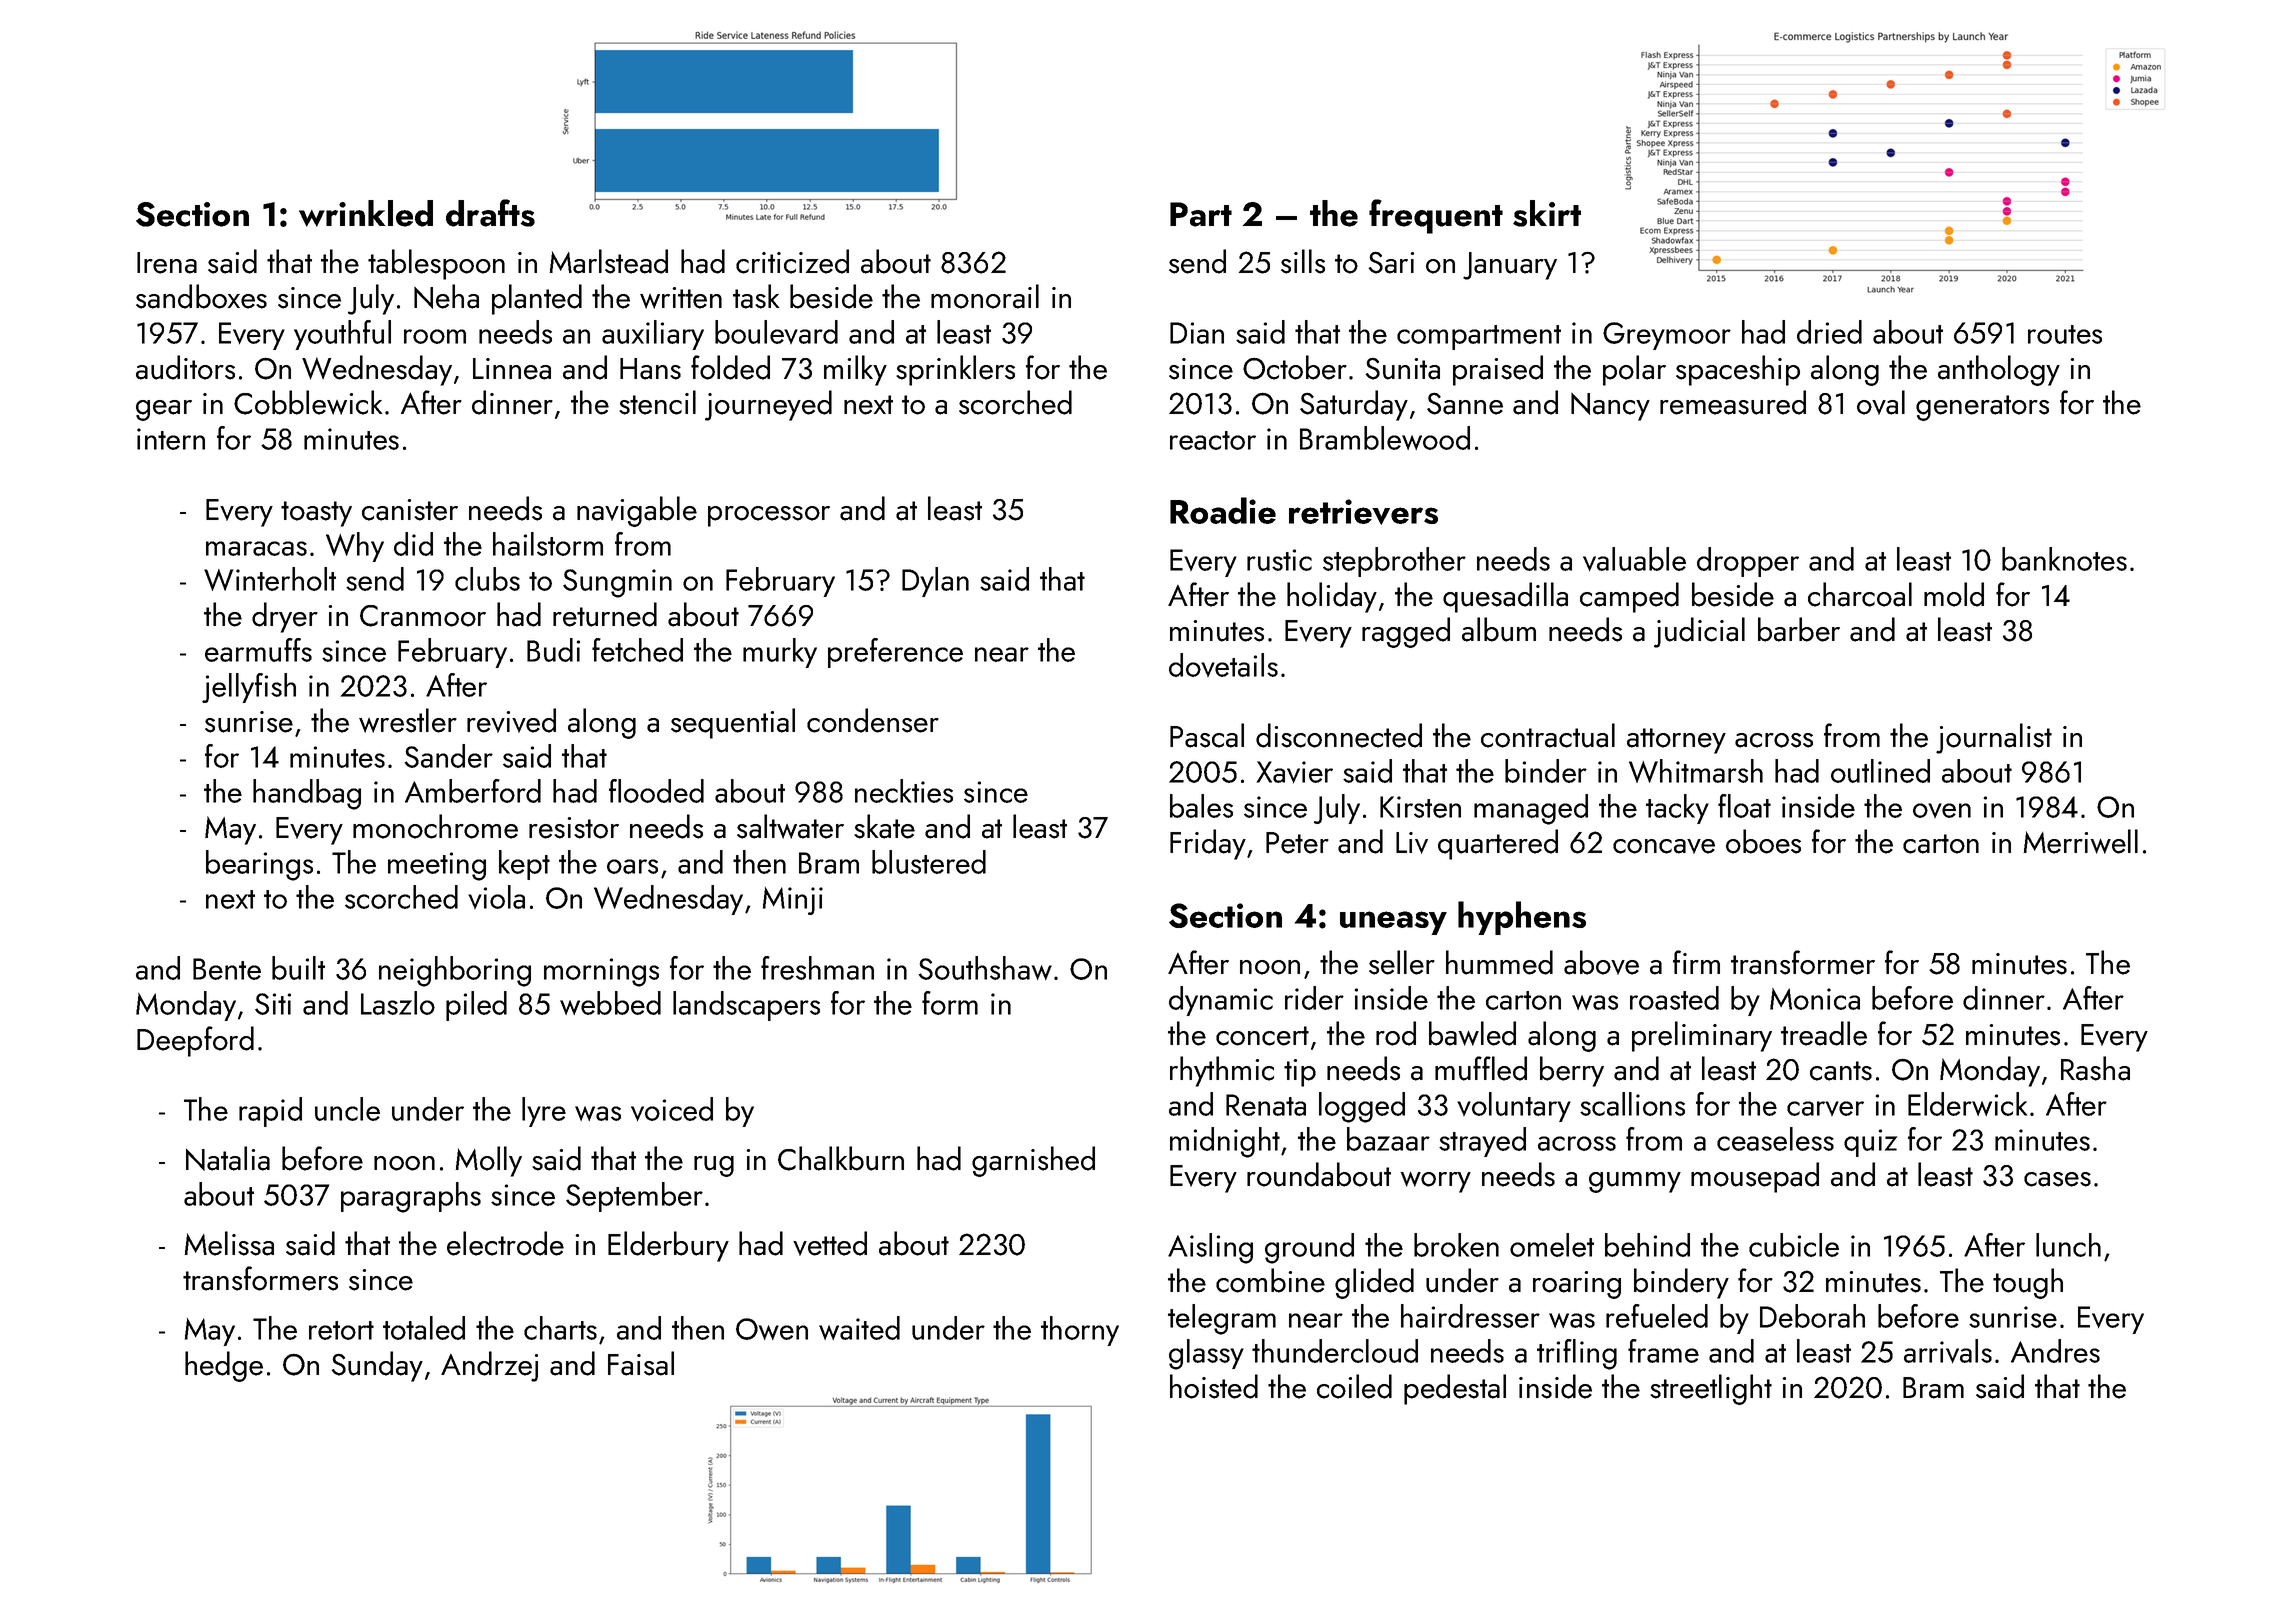 Image resolution: width=2292 pixels, height=1620 pixels. Describe the element at coordinates (1547, 213) in the image. I see `skirt` at that location.
